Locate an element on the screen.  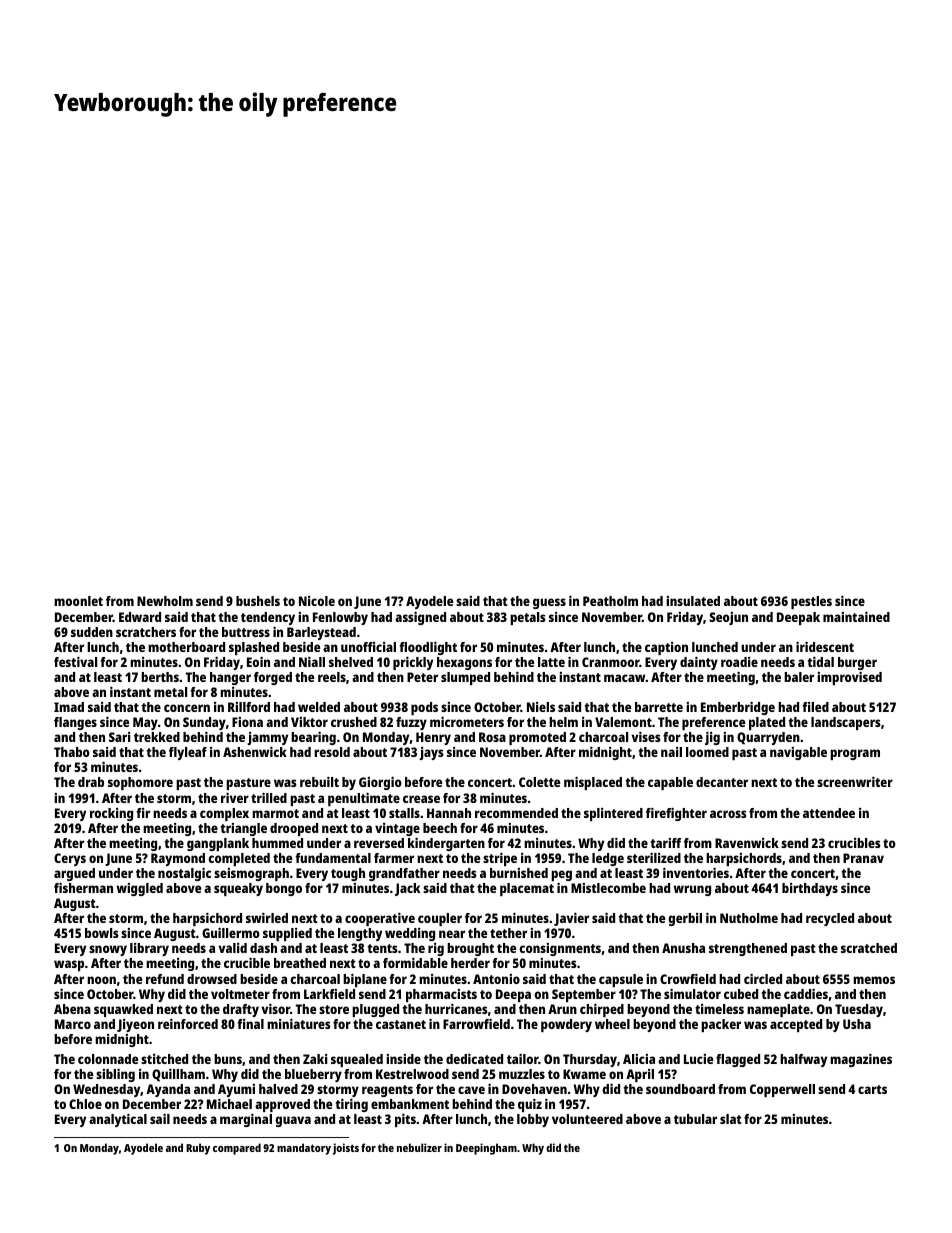
pestles is located at coordinates (811, 602).
